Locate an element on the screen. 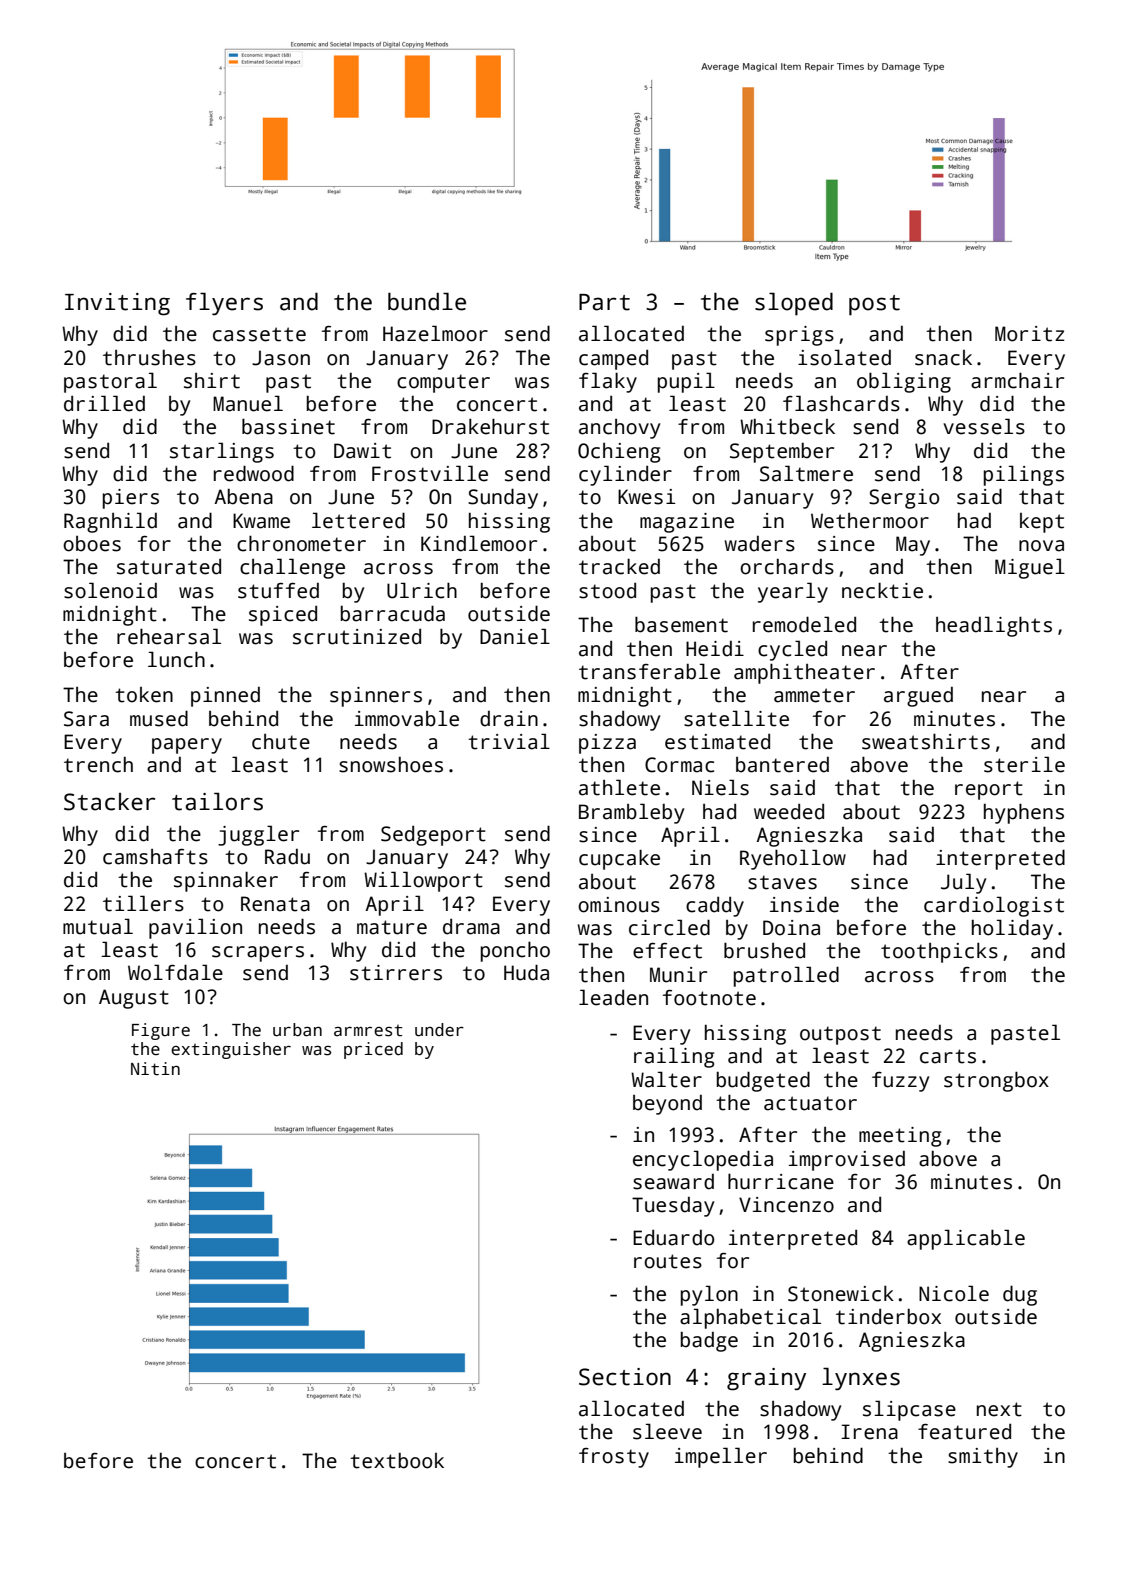 This screenshot has width=1129, height=1596. impeller is located at coordinates (721, 1457).
